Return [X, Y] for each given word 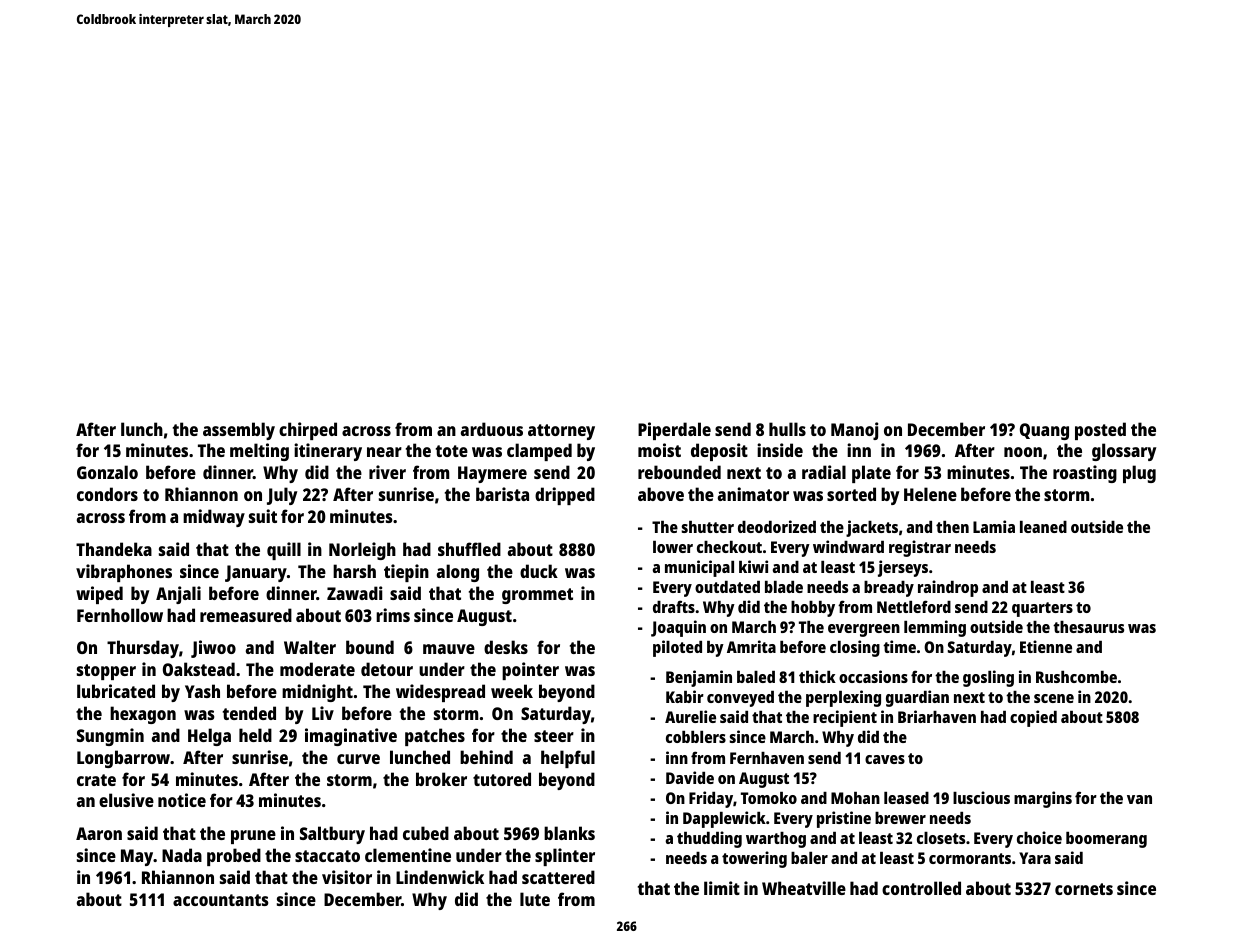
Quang [1044, 431]
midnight [317, 693]
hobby [813, 609]
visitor [347, 877]
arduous [492, 429]
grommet [537, 596]
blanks [569, 833]
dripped [565, 496]
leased [906, 798]
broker [441, 779]
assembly [239, 431]
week [512, 691]
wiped [99, 595]
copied [1033, 718]
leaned [1043, 527]
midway [214, 518]
